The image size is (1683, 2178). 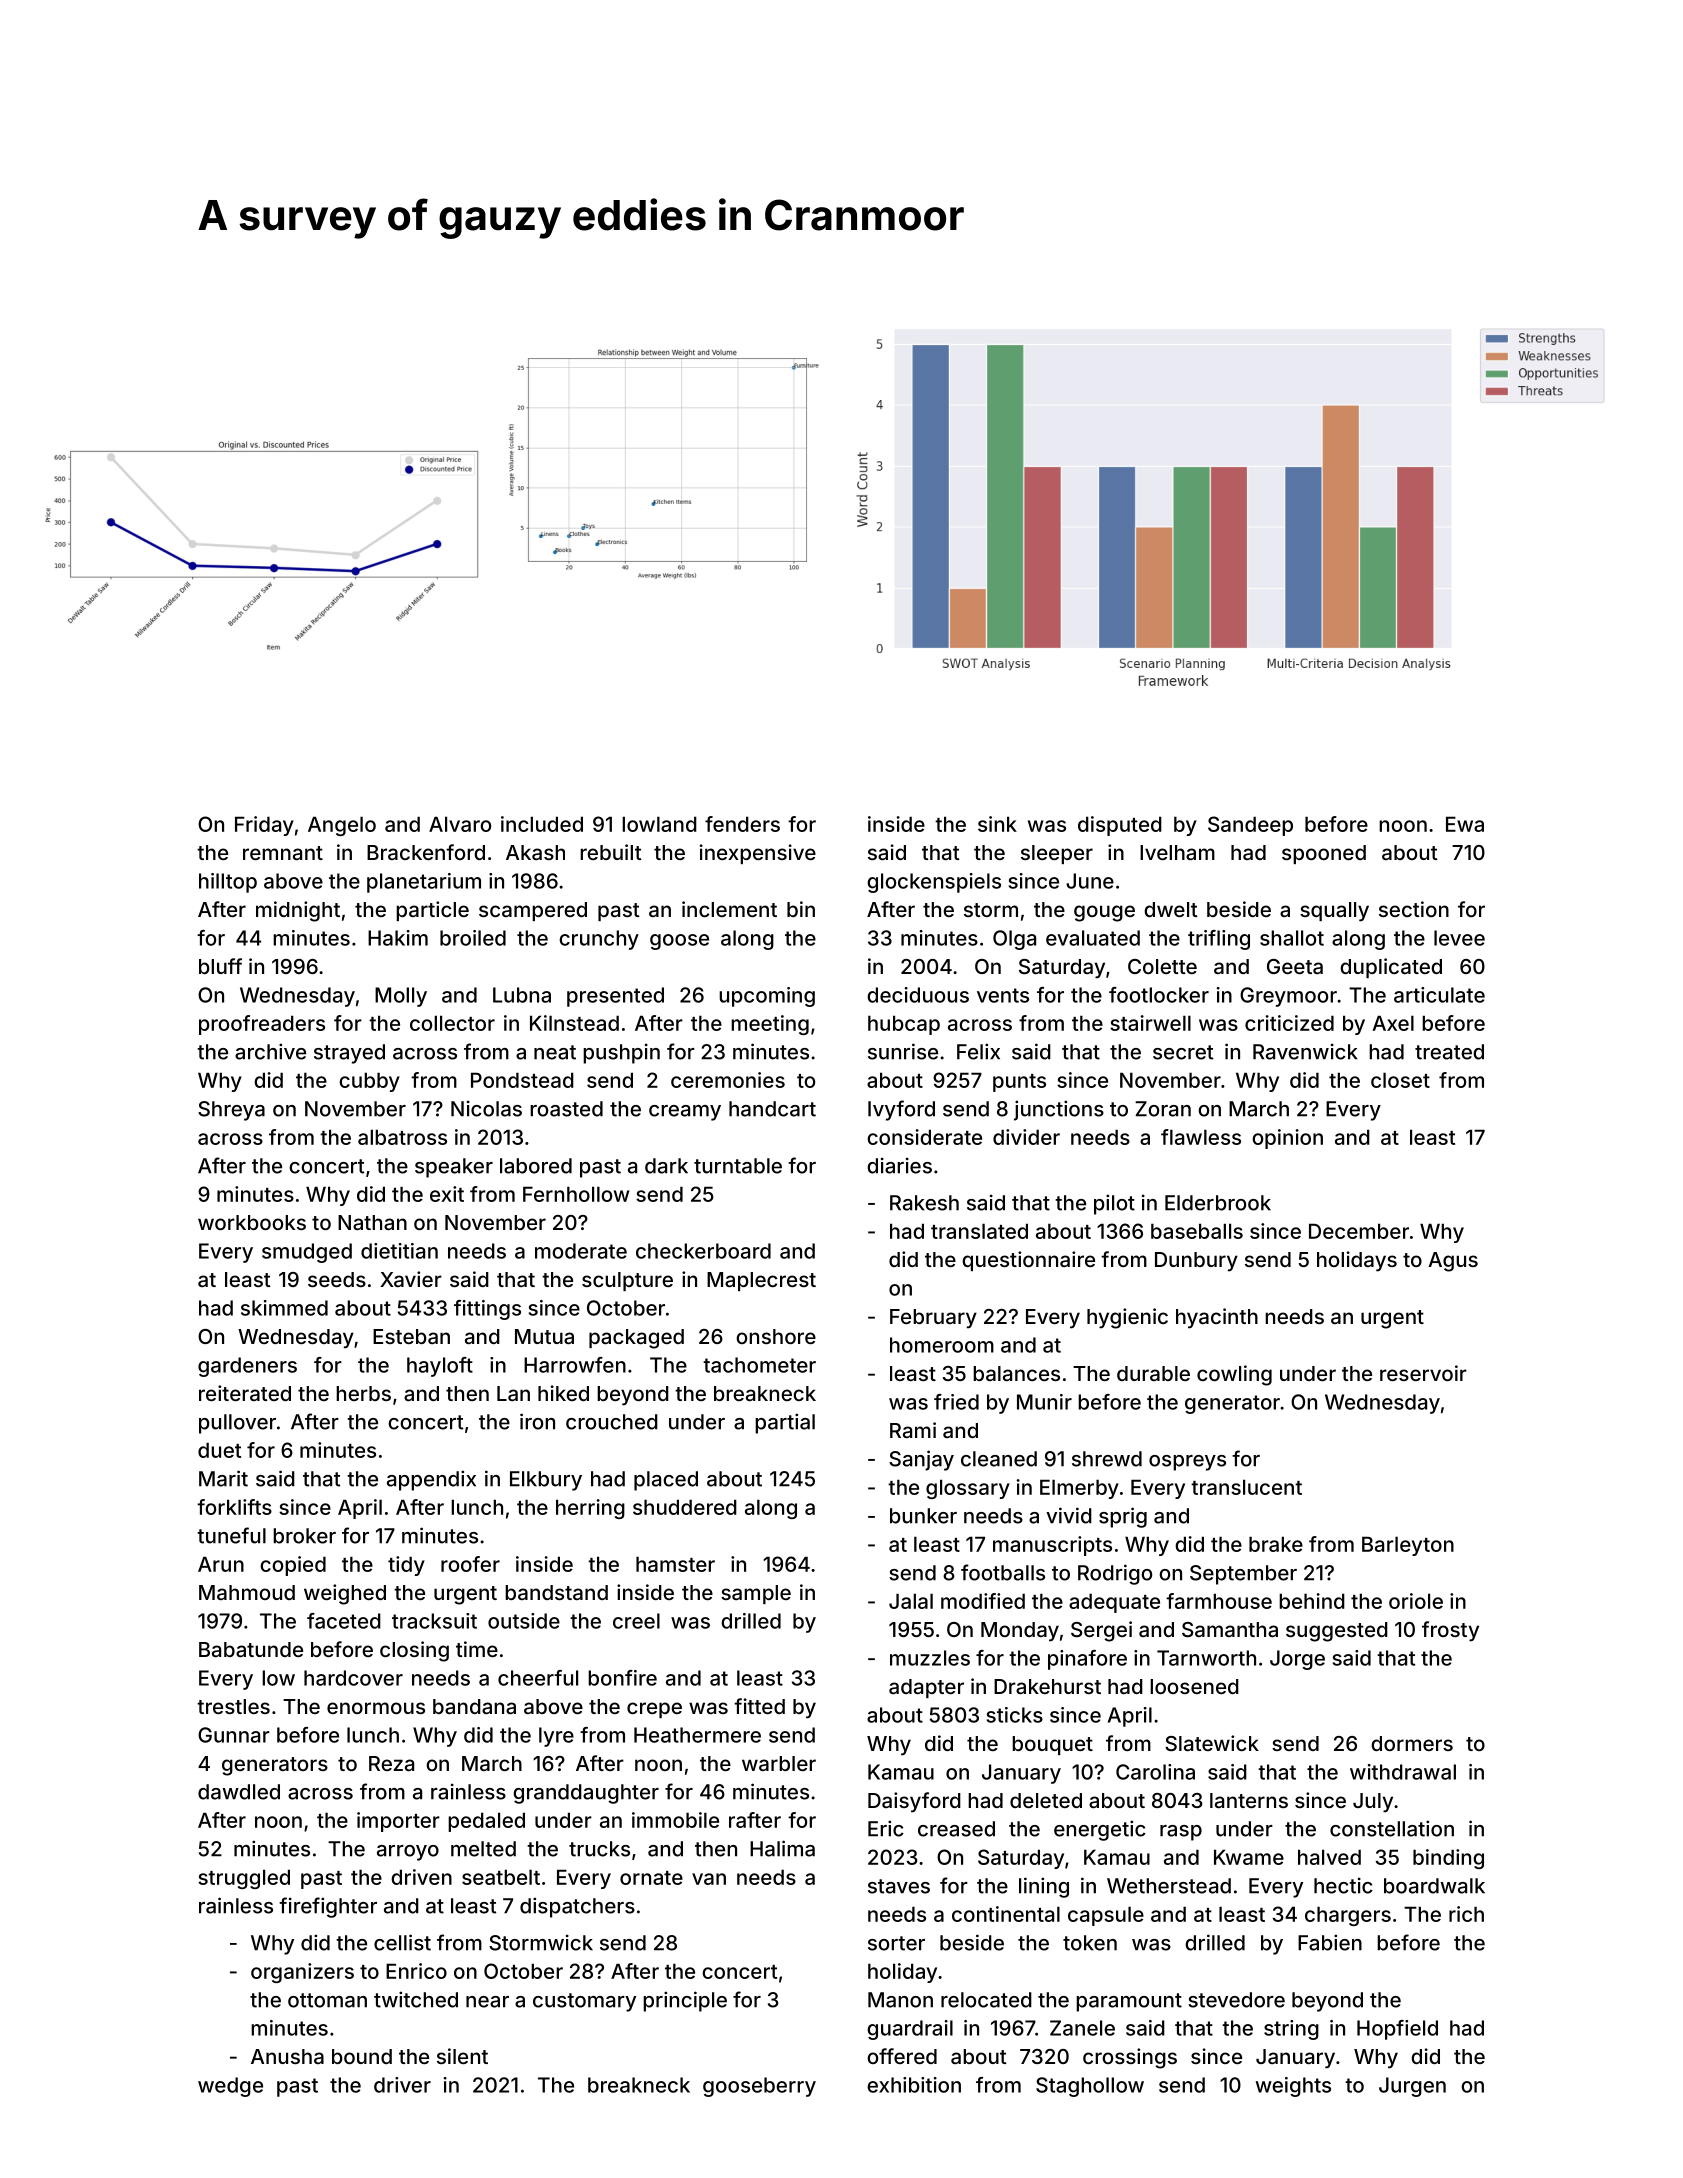 I want to click on cowling, so click(x=1234, y=1375).
